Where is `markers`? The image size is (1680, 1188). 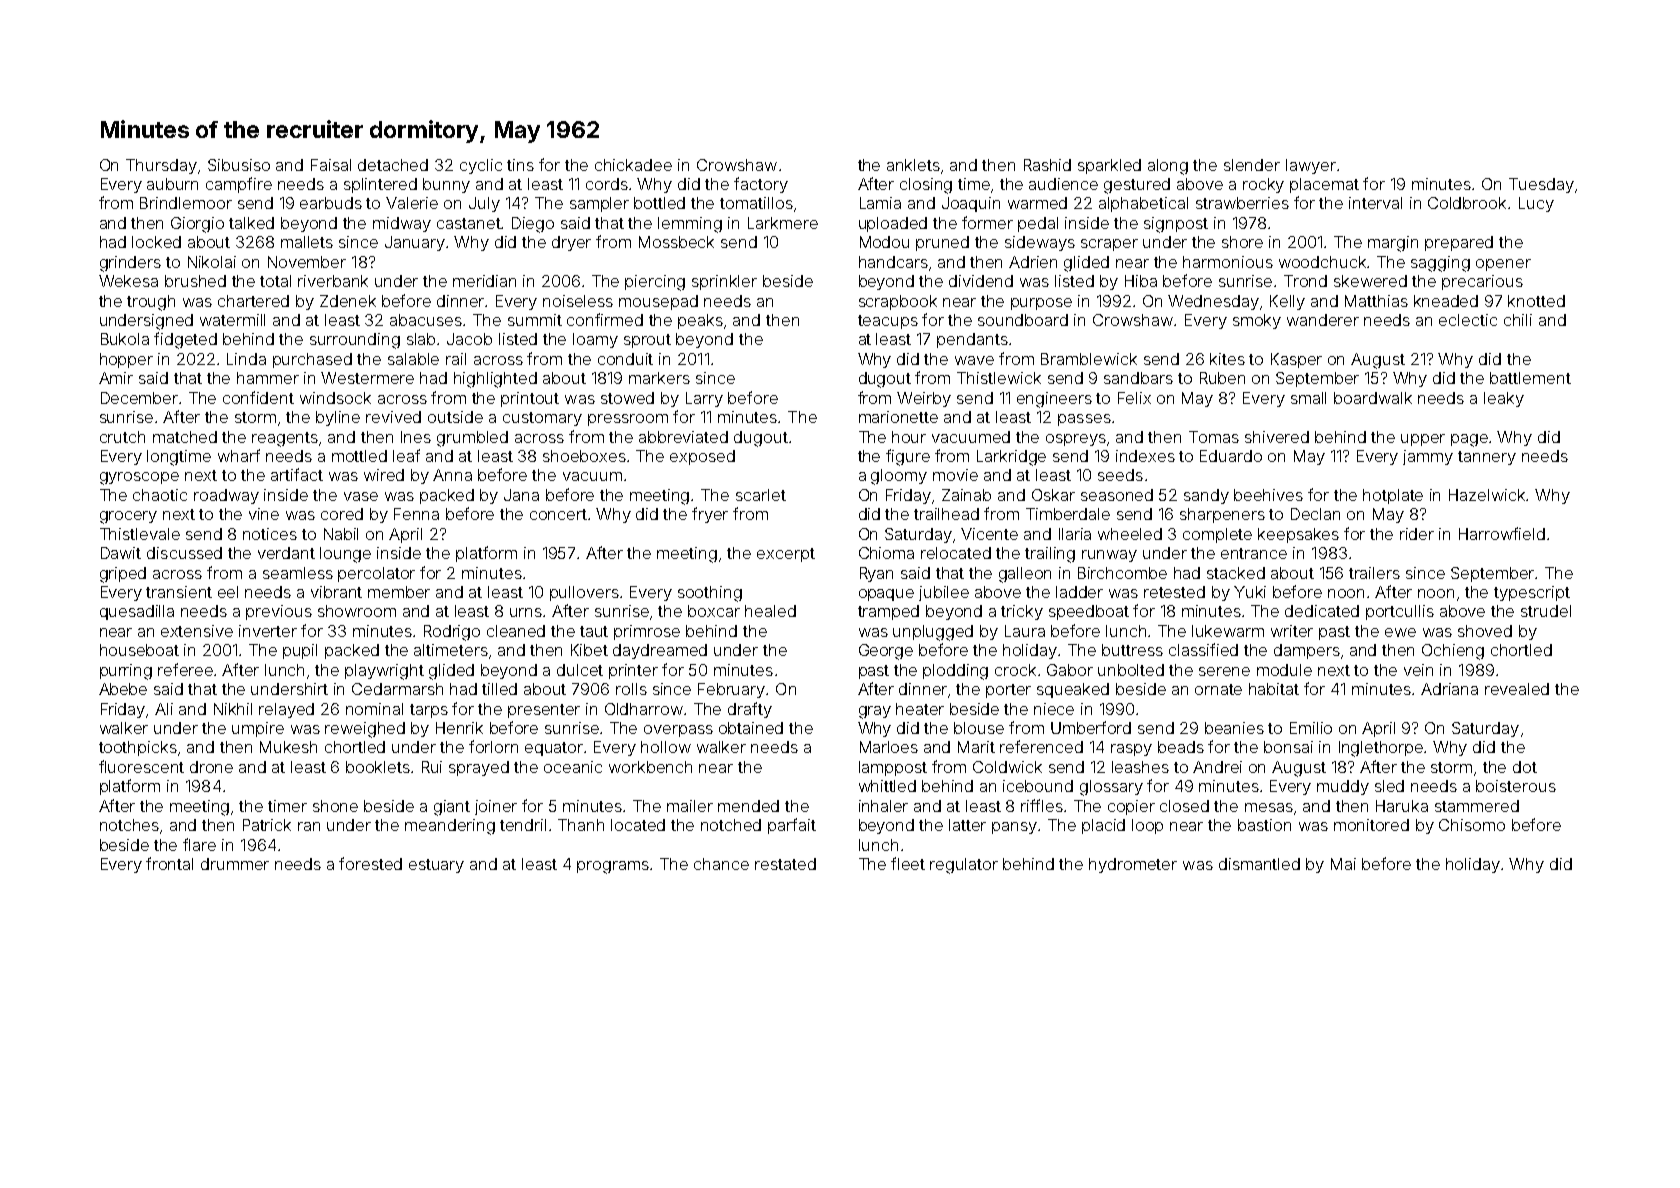
markers is located at coordinates (659, 378).
